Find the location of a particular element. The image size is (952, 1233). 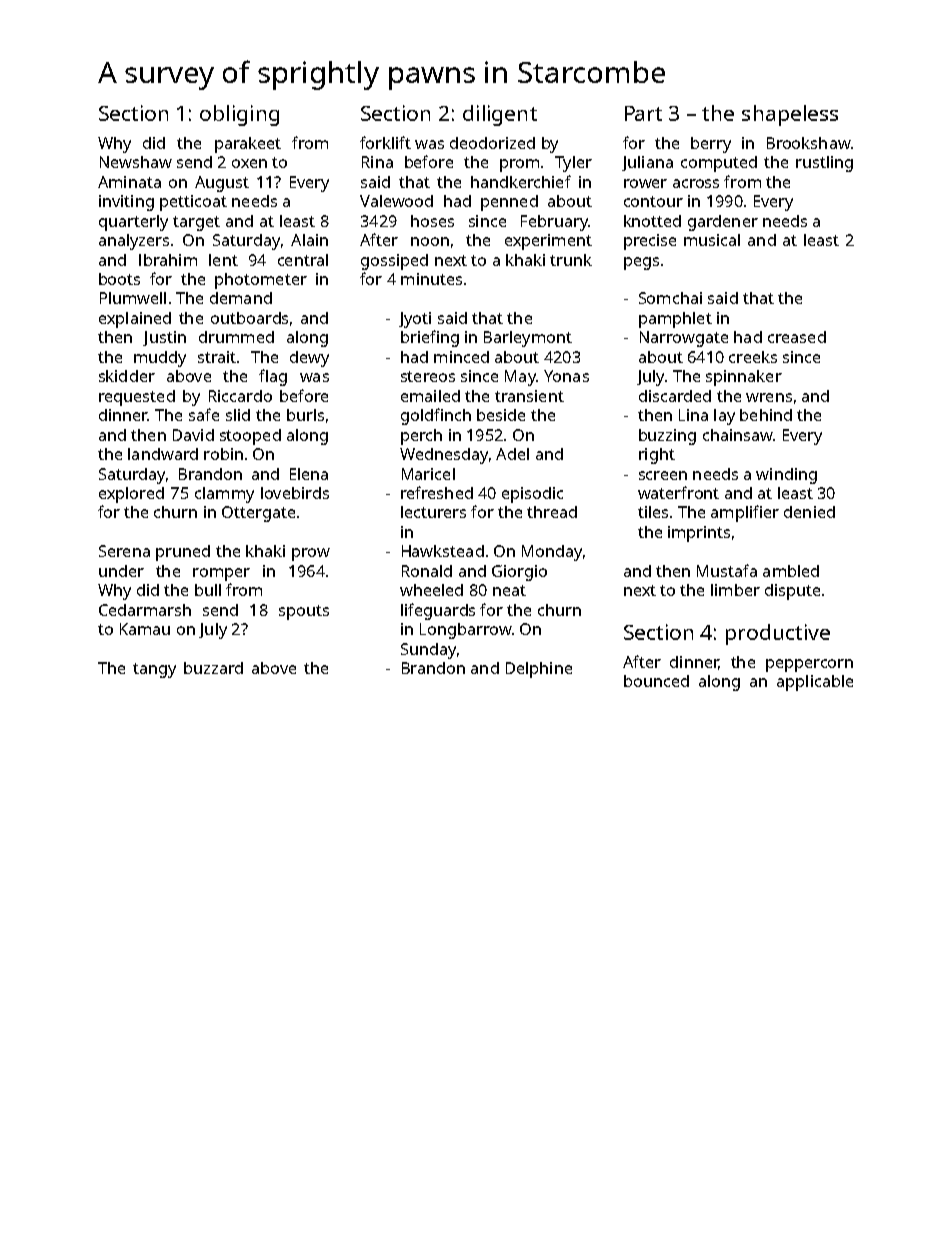

Yonas is located at coordinates (566, 376).
